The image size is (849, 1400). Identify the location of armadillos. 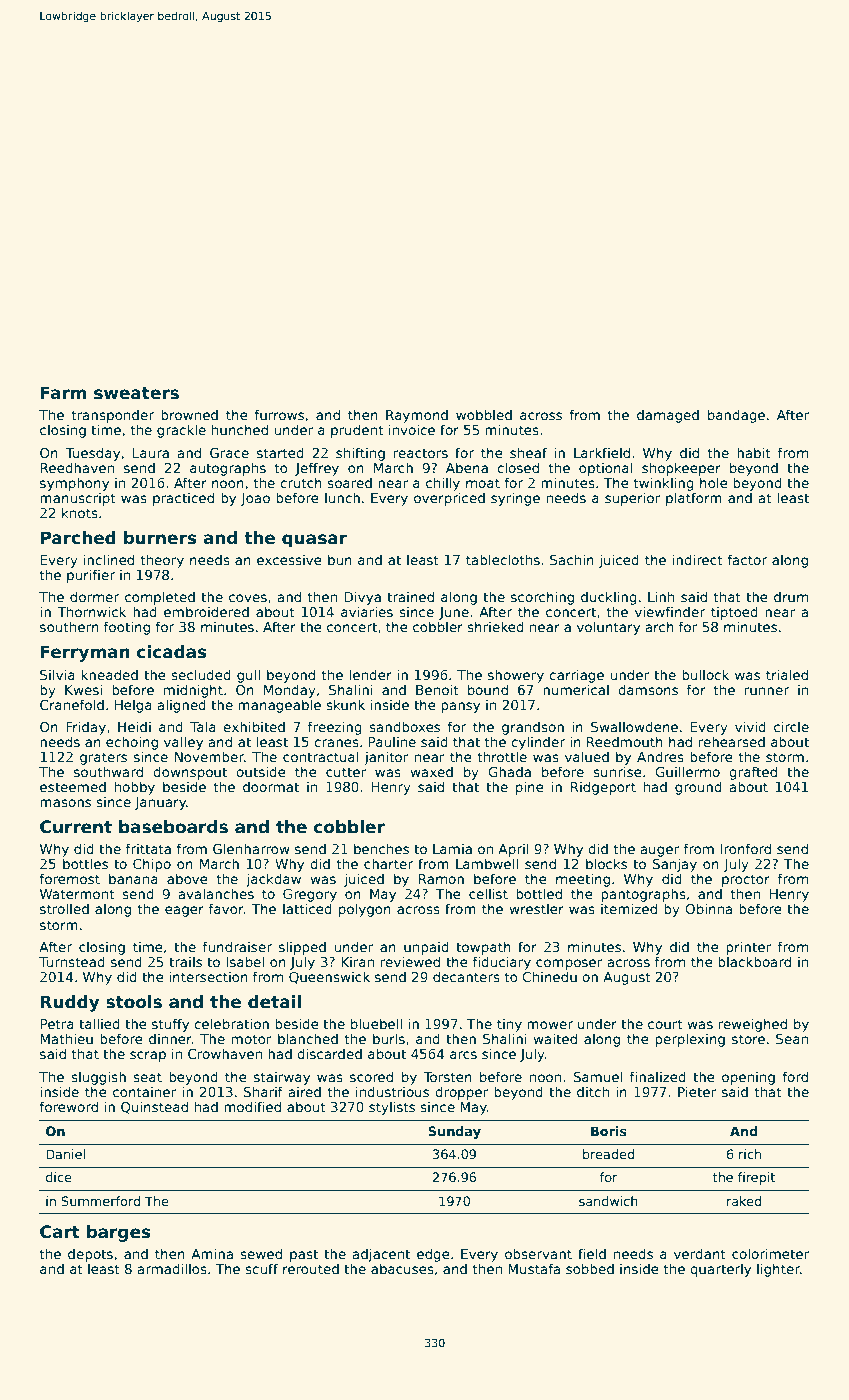
(172, 1268).
